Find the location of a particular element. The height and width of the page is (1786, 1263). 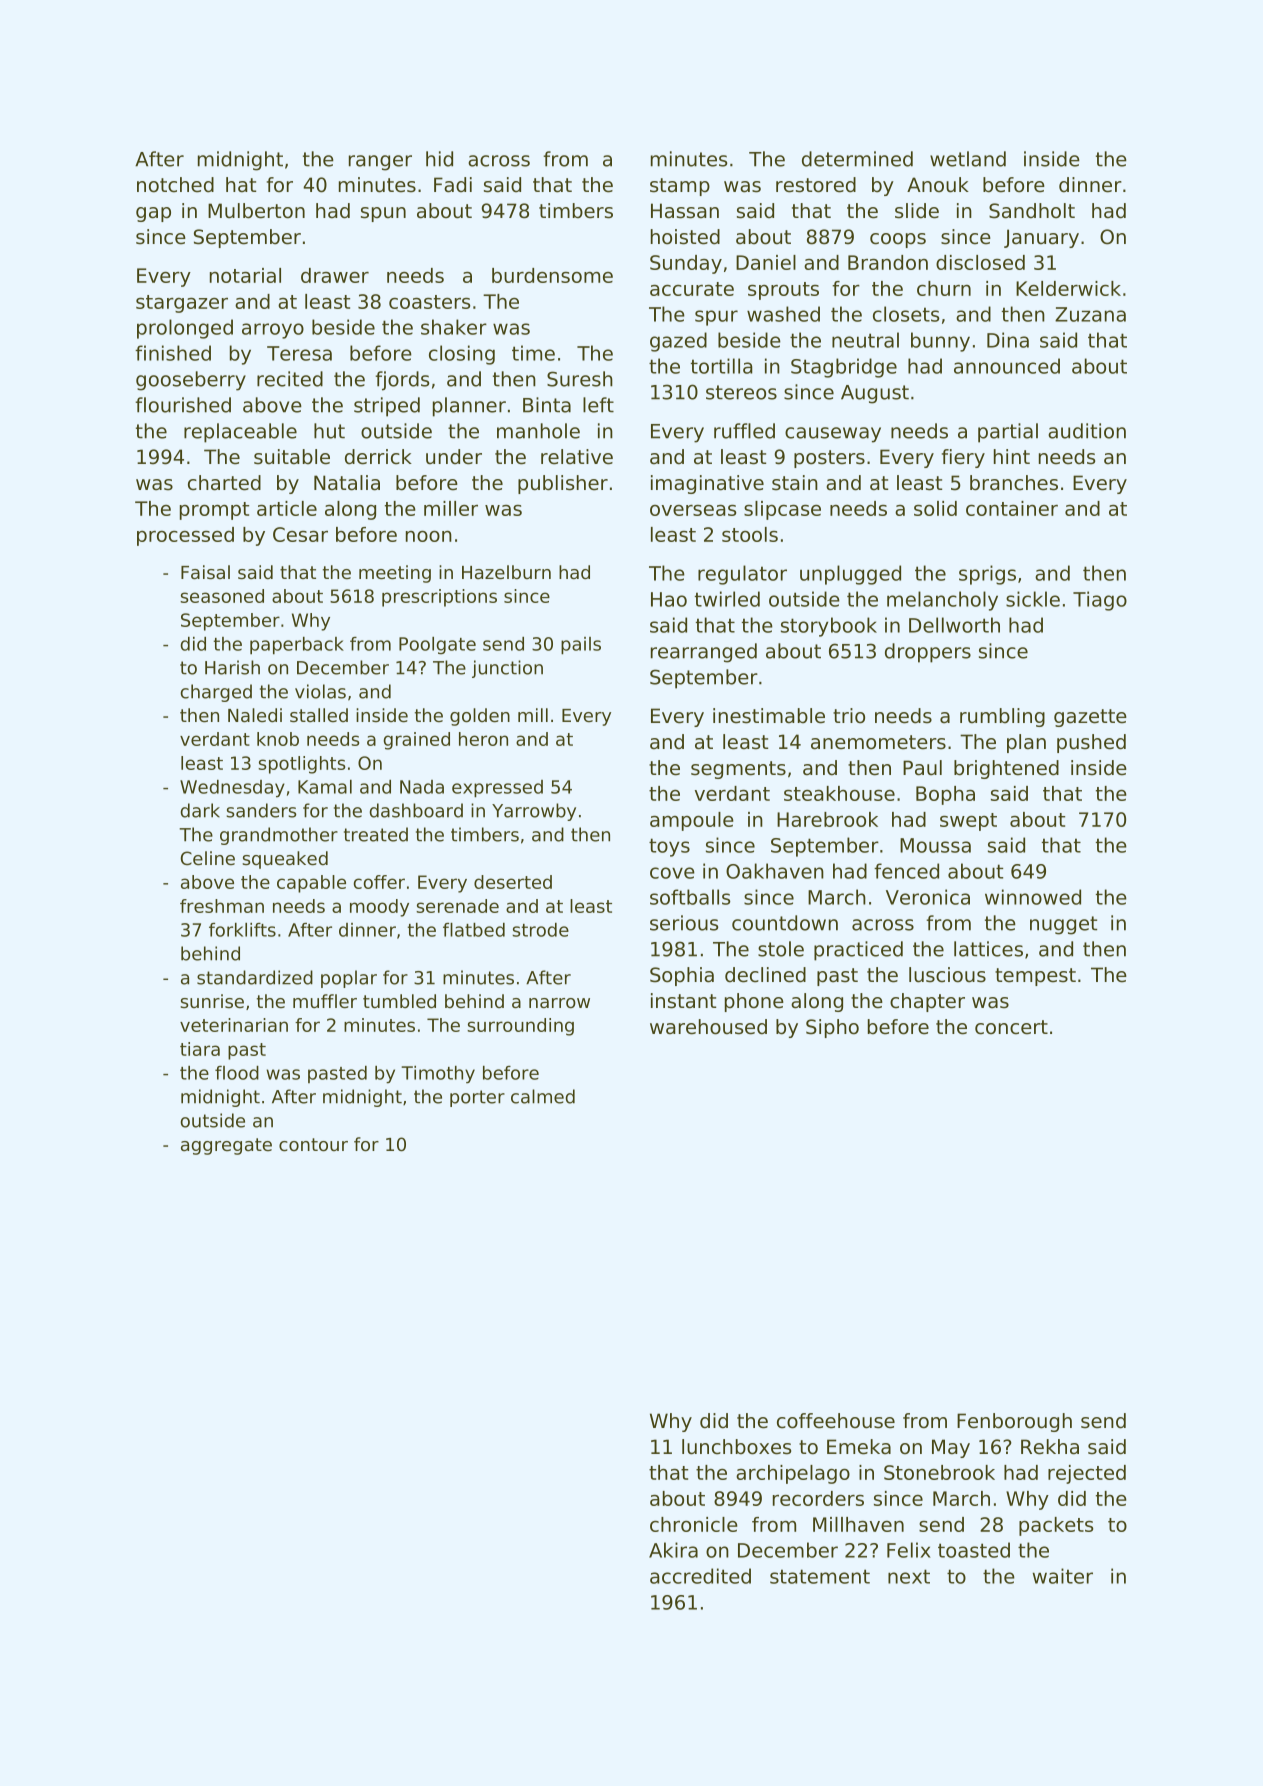

notched is located at coordinates (175, 185).
